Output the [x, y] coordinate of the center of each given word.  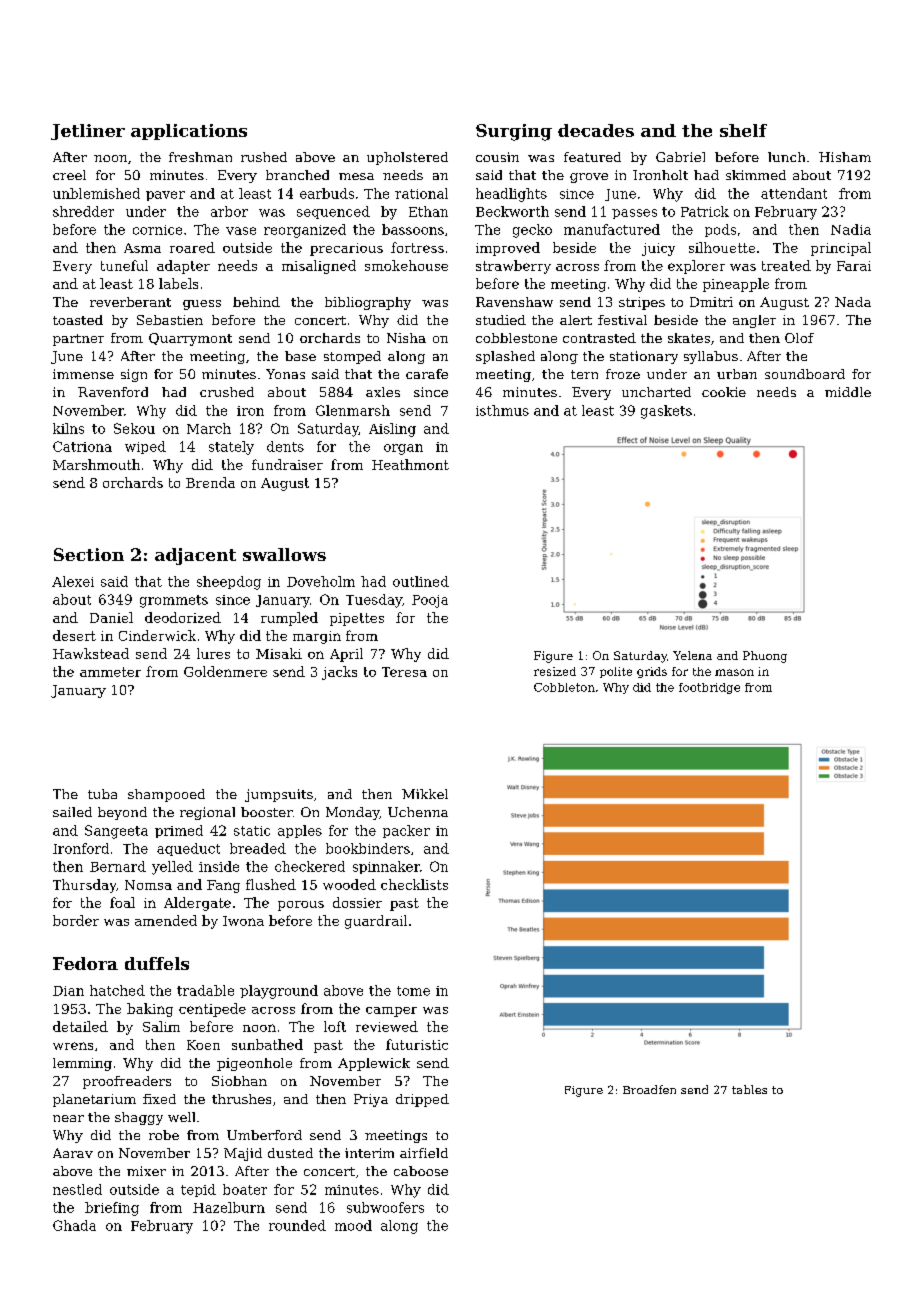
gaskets [666, 412]
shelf [743, 130]
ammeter [110, 672]
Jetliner [88, 132]
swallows [284, 554]
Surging [514, 132]
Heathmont [410, 464]
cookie [724, 392]
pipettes [357, 619]
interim [369, 1153]
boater [245, 1189]
